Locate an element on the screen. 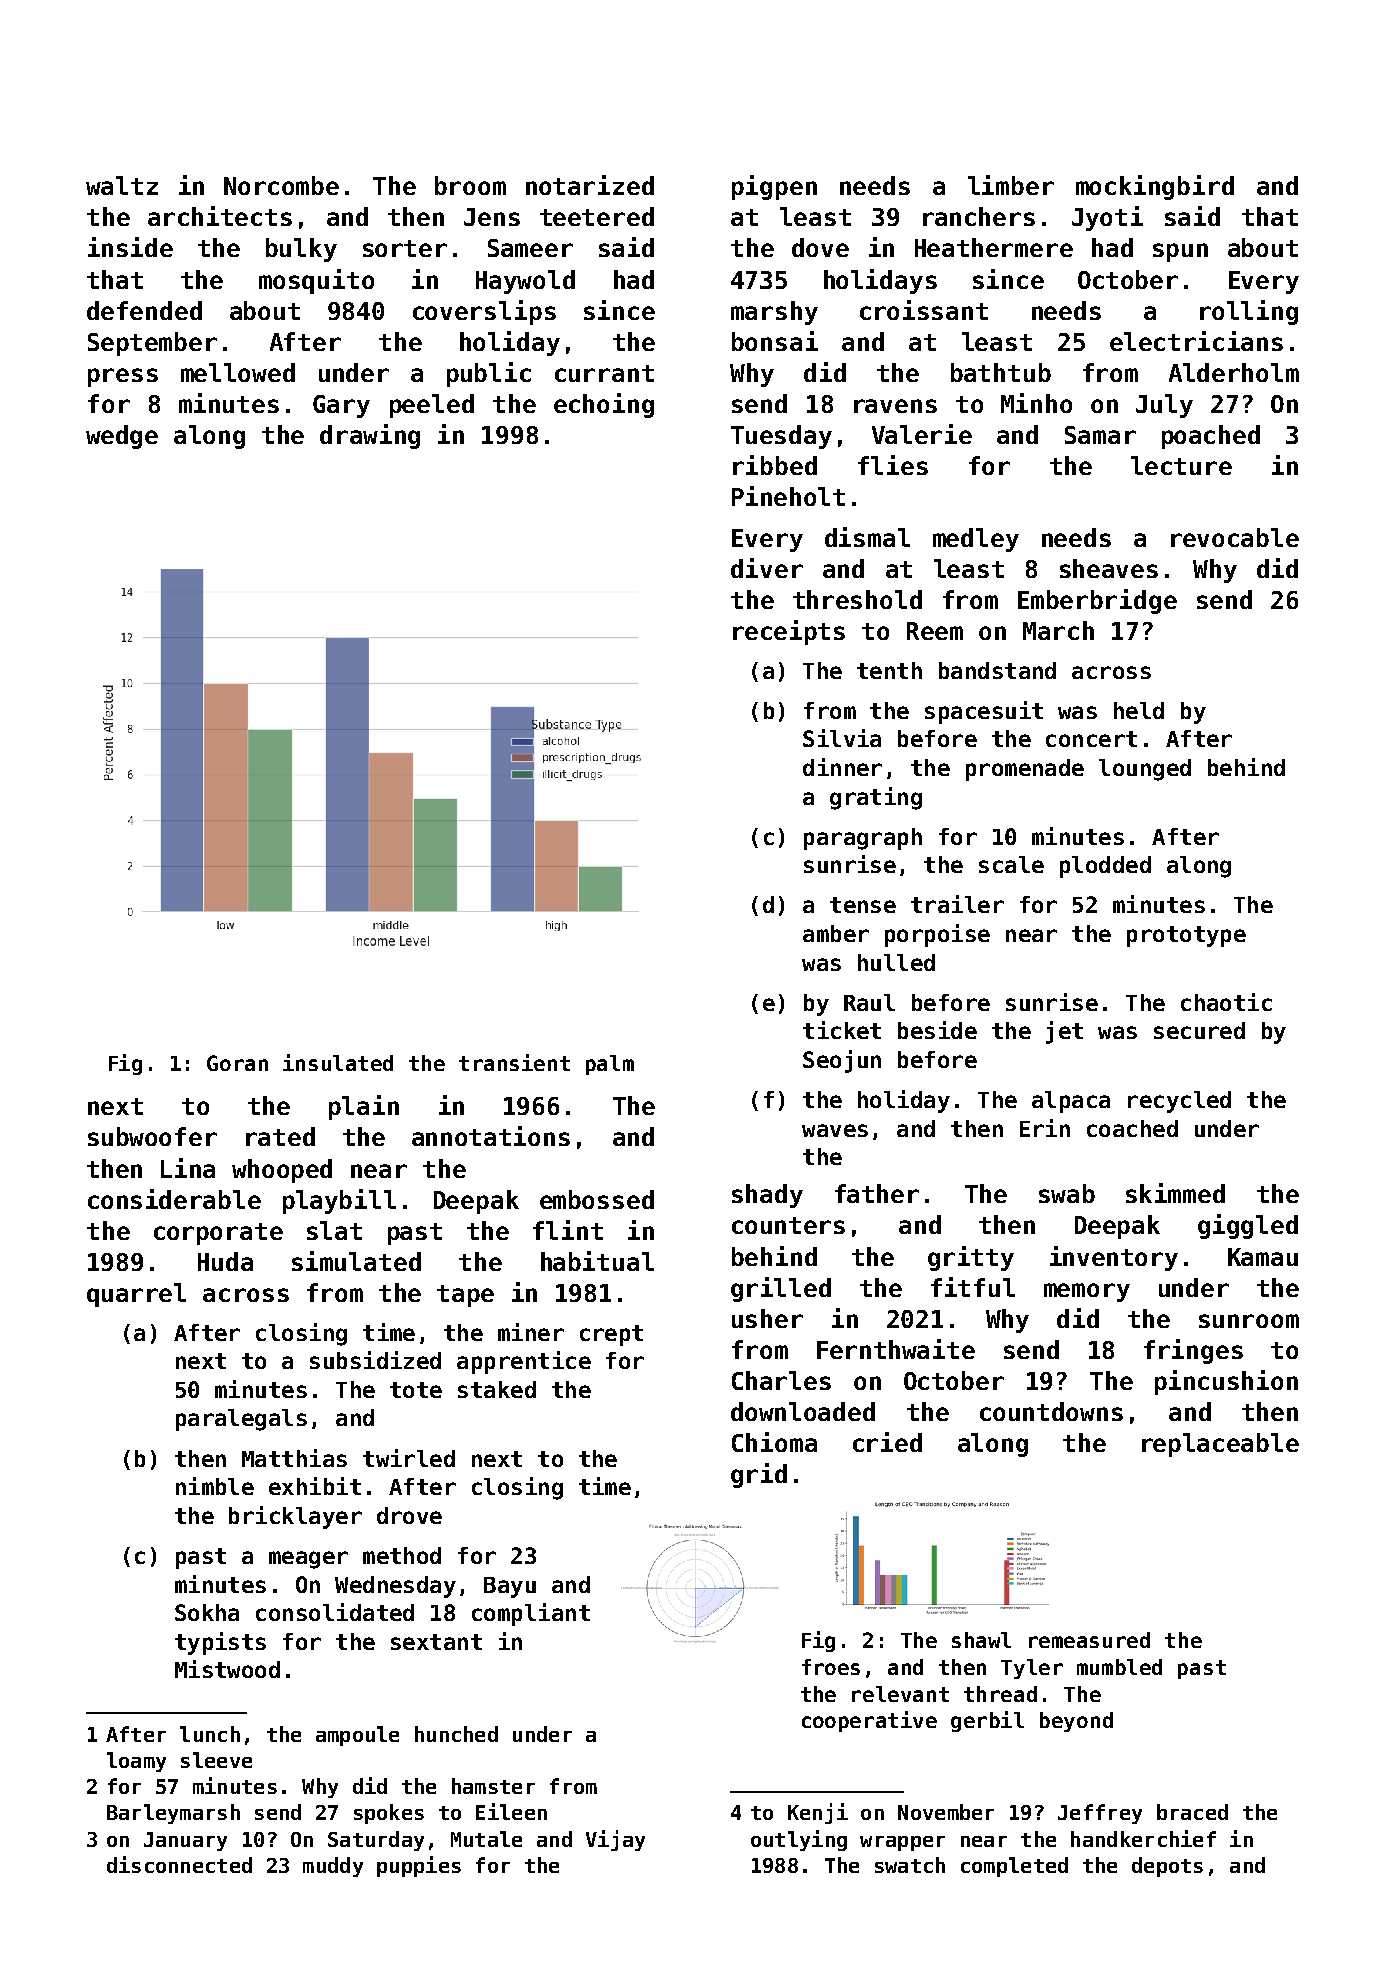  defended is located at coordinates (144, 310).
